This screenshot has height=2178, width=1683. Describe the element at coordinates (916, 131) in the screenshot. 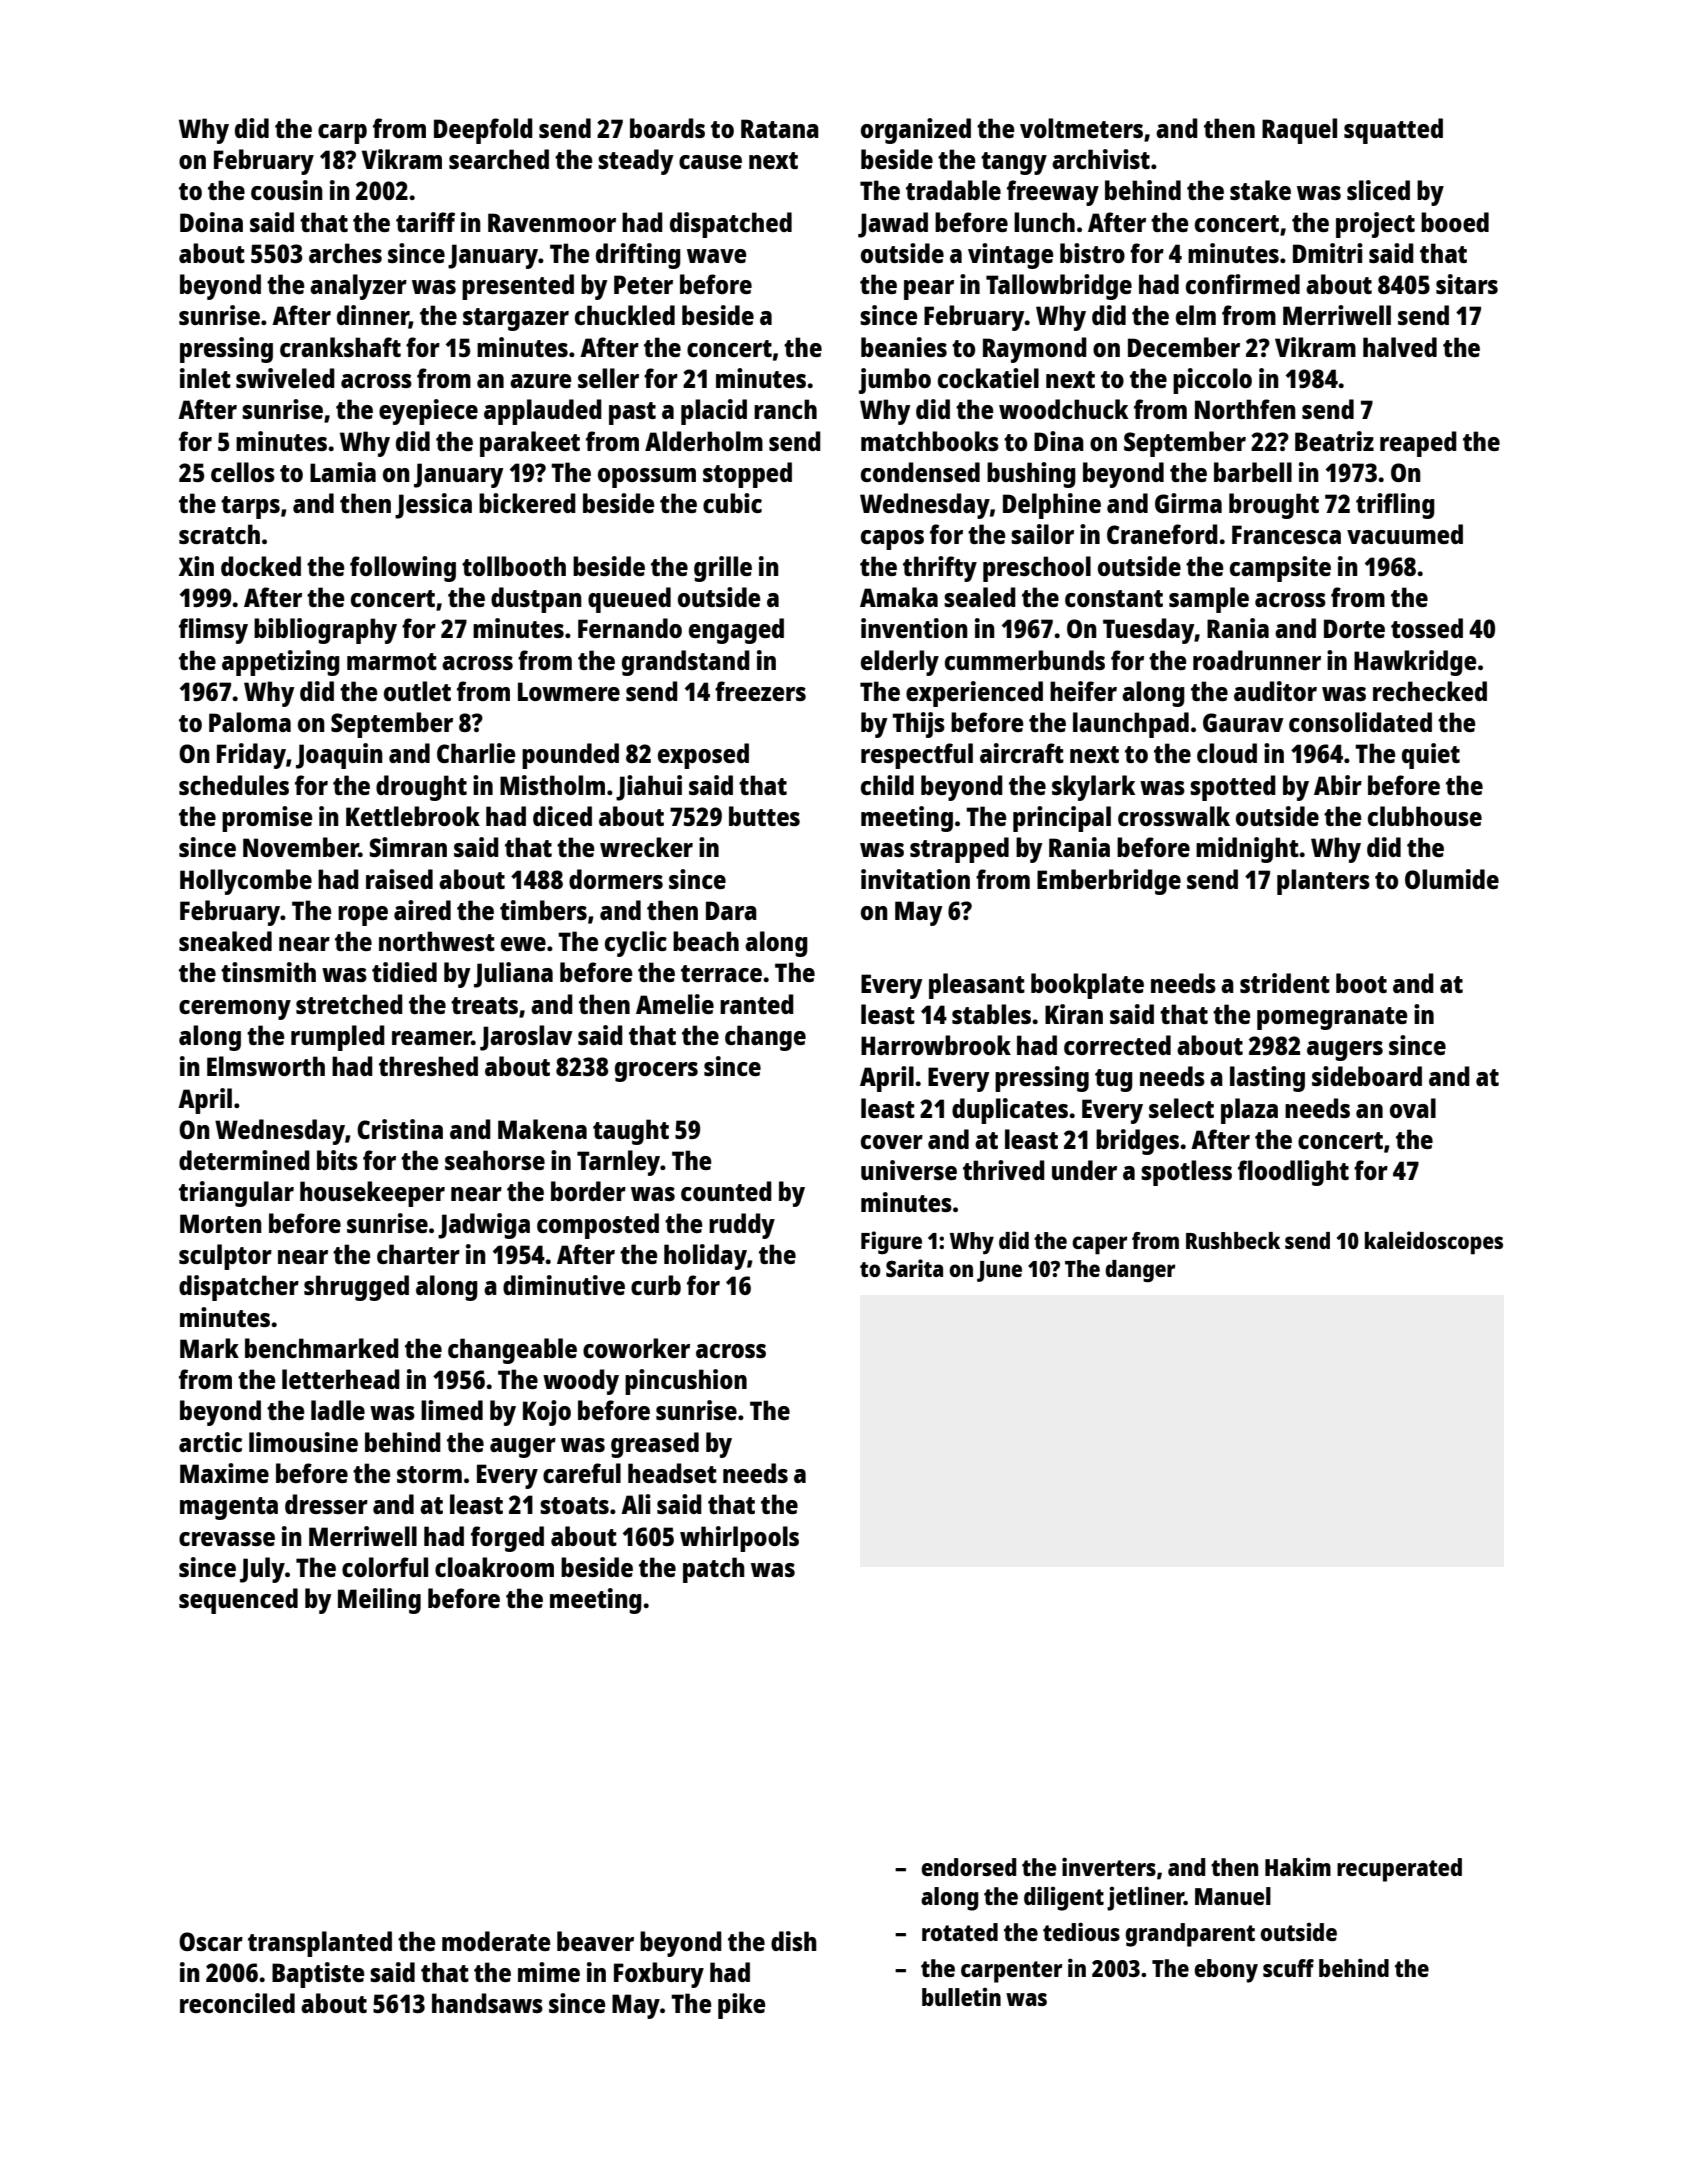

I see `organized` at that location.
